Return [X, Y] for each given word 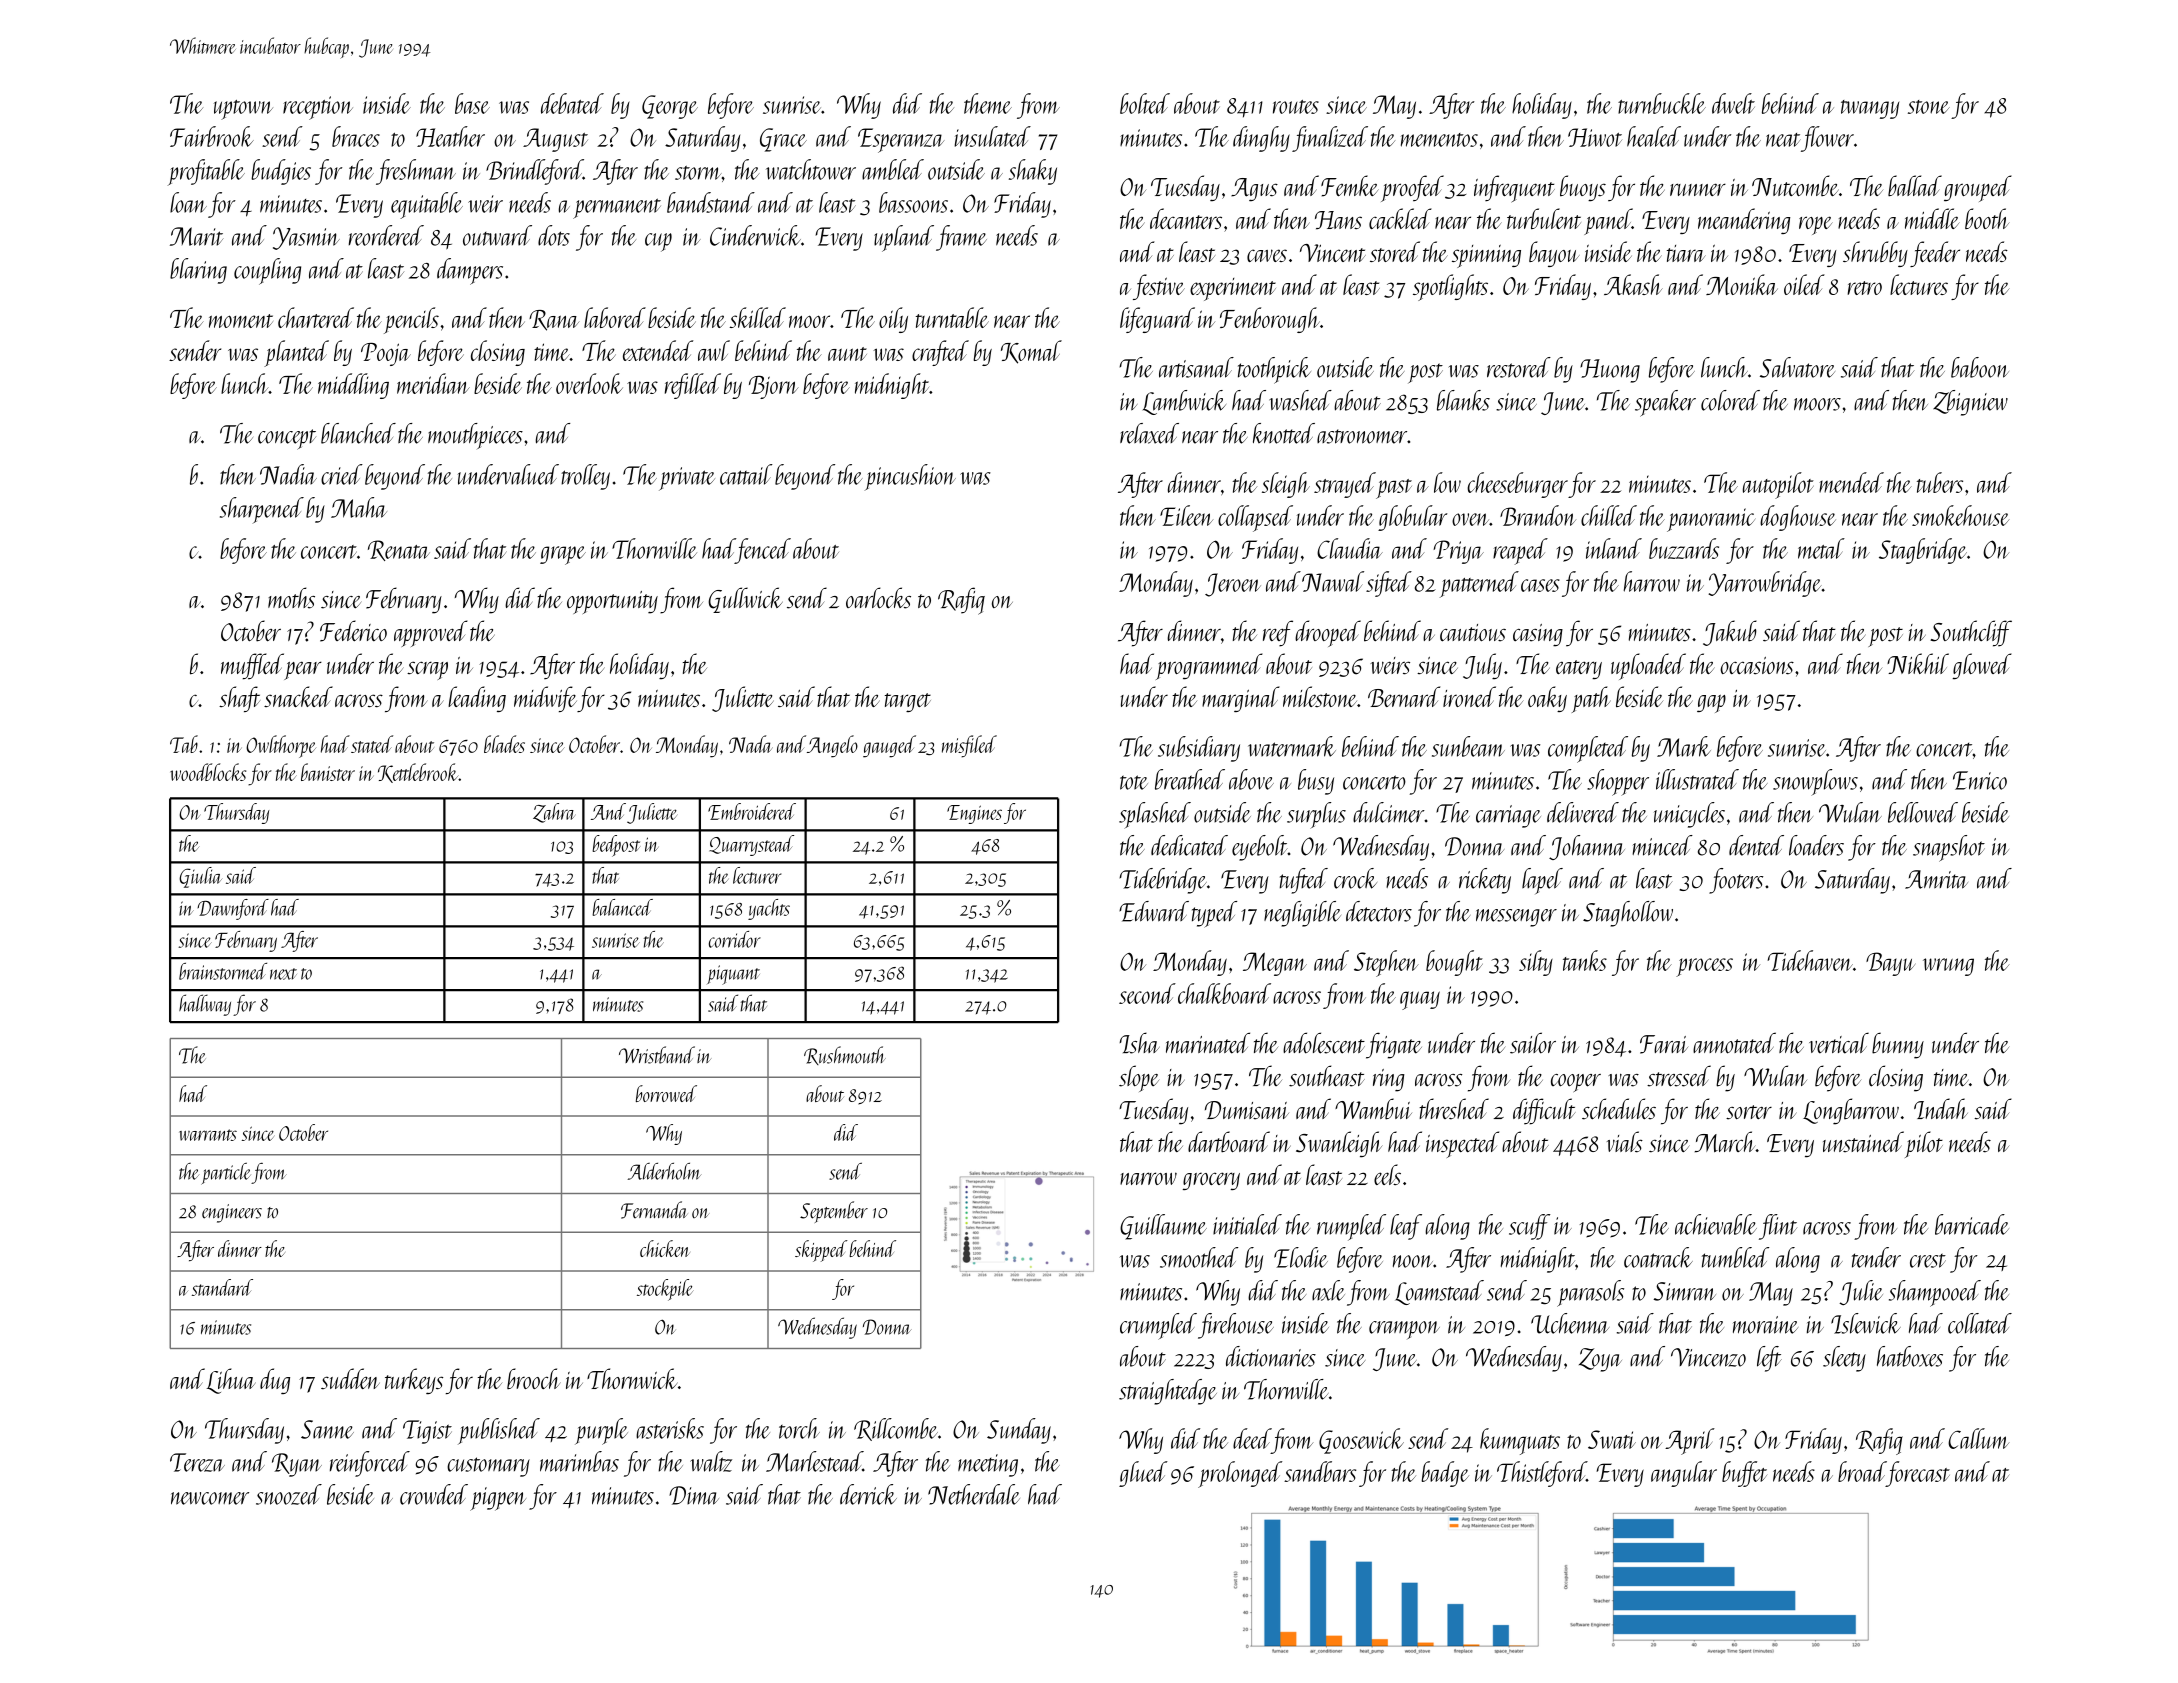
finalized [1330, 139]
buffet [1744, 1474]
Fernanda [654, 1210]
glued [1143, 1474]
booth [1987, 218]
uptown [243, 110]
